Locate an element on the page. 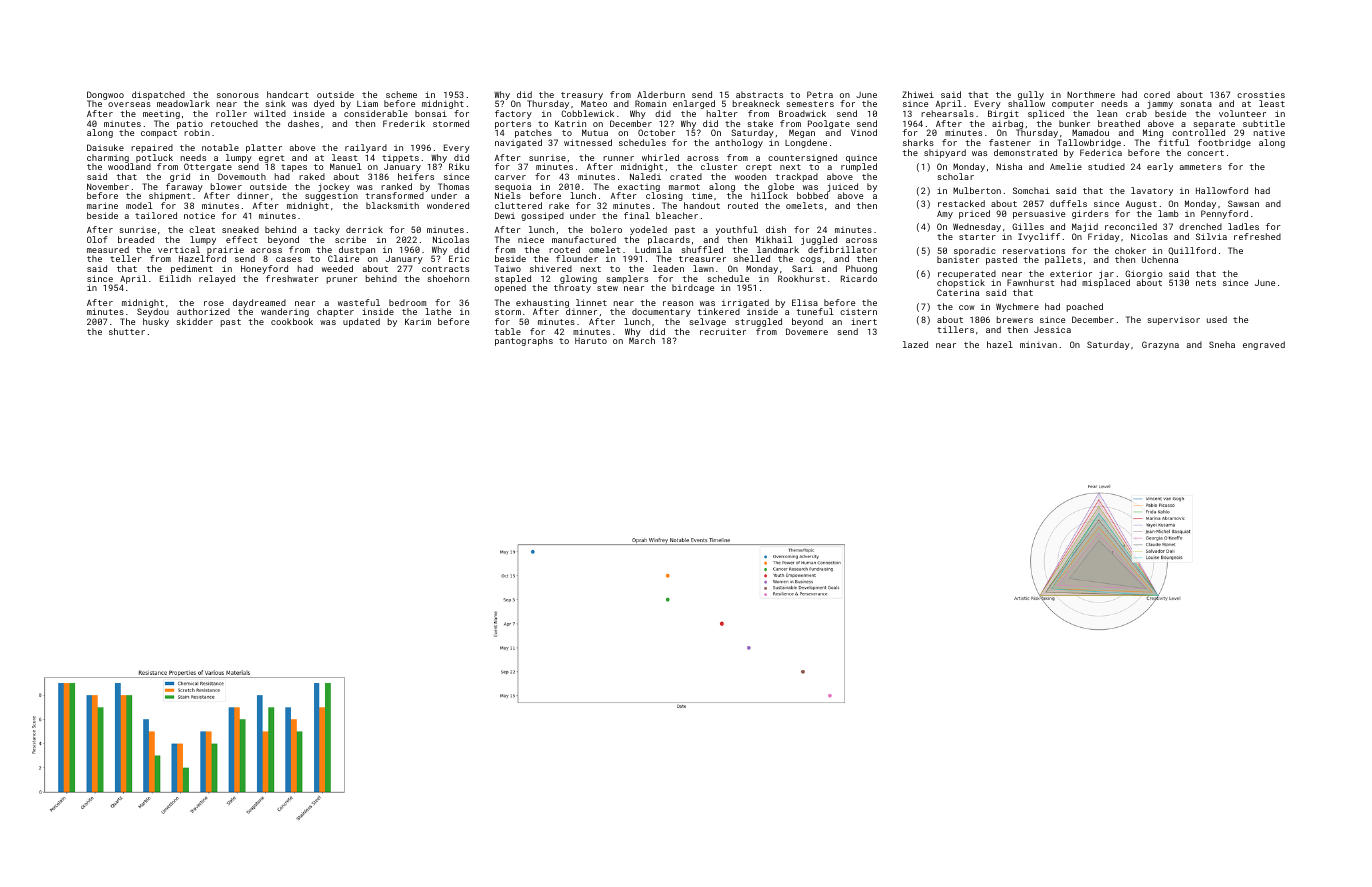 The image size is (1372, 887). volunteer is located at coordinates (1242, 113).
